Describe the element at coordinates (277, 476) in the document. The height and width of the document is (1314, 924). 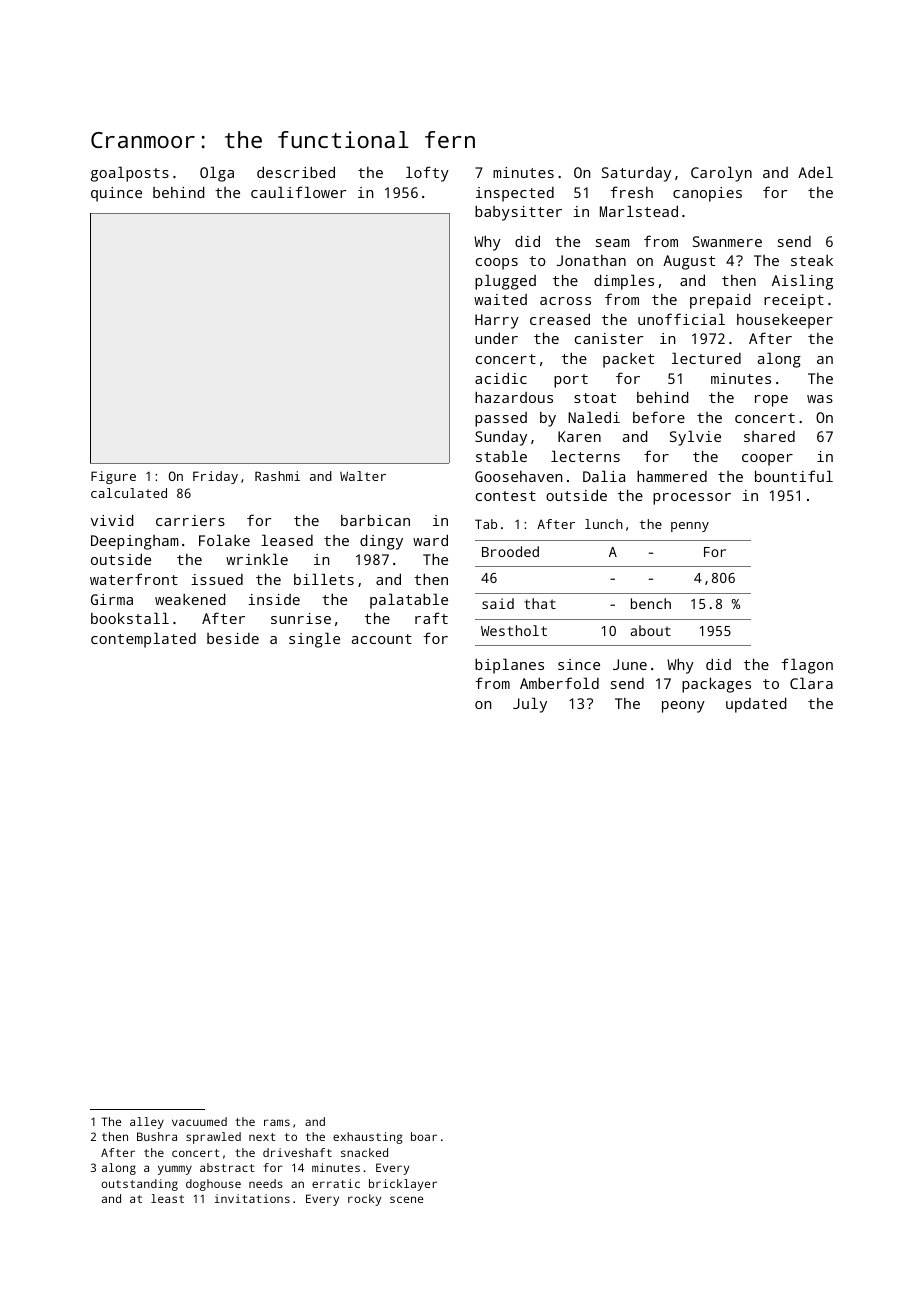
I see `Rashmi` at that location.
